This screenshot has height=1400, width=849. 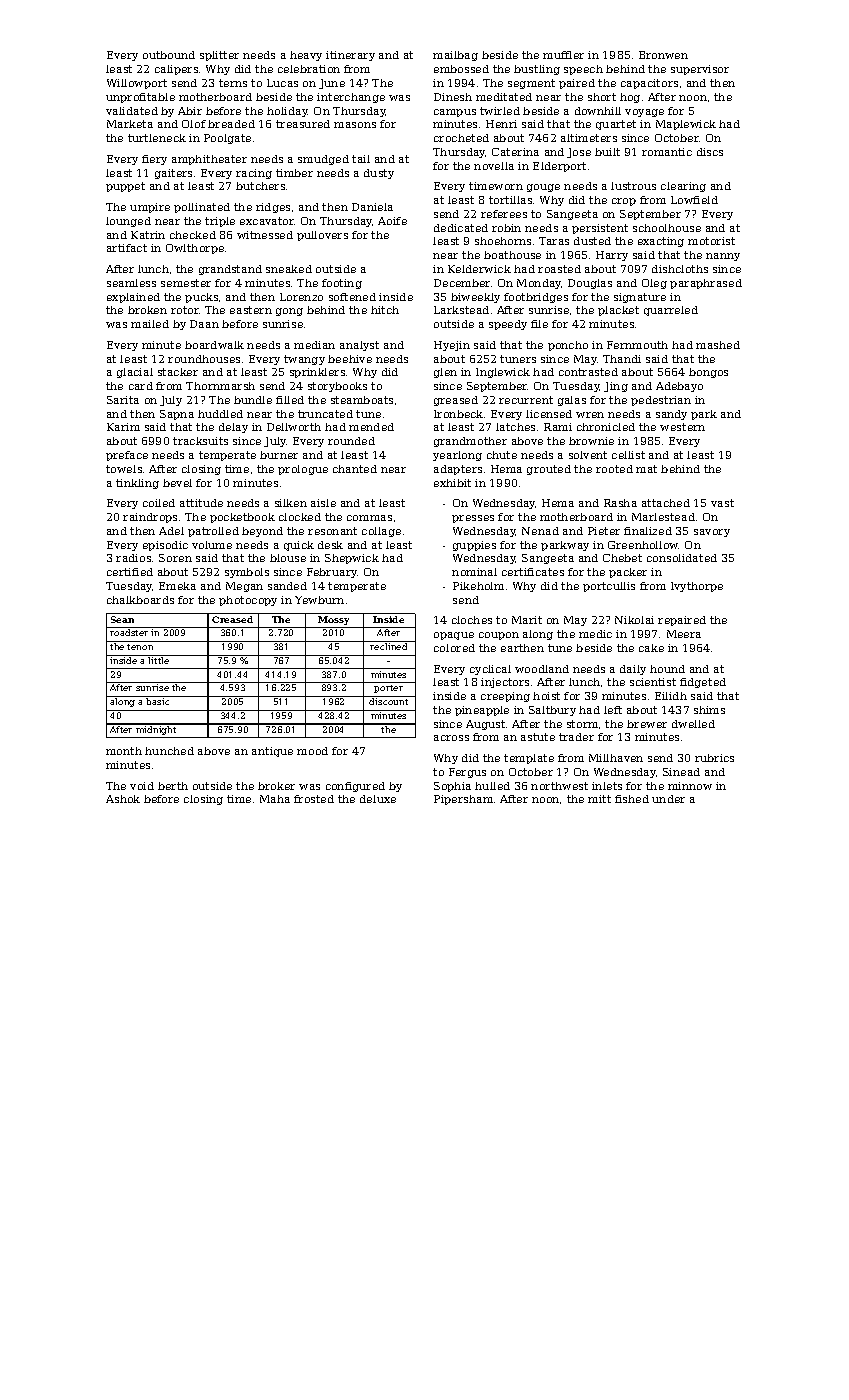 What do you see at coordinates (200, 441) in the screenshot?
I see `tracksuits` at bounding box center [200, 441].
